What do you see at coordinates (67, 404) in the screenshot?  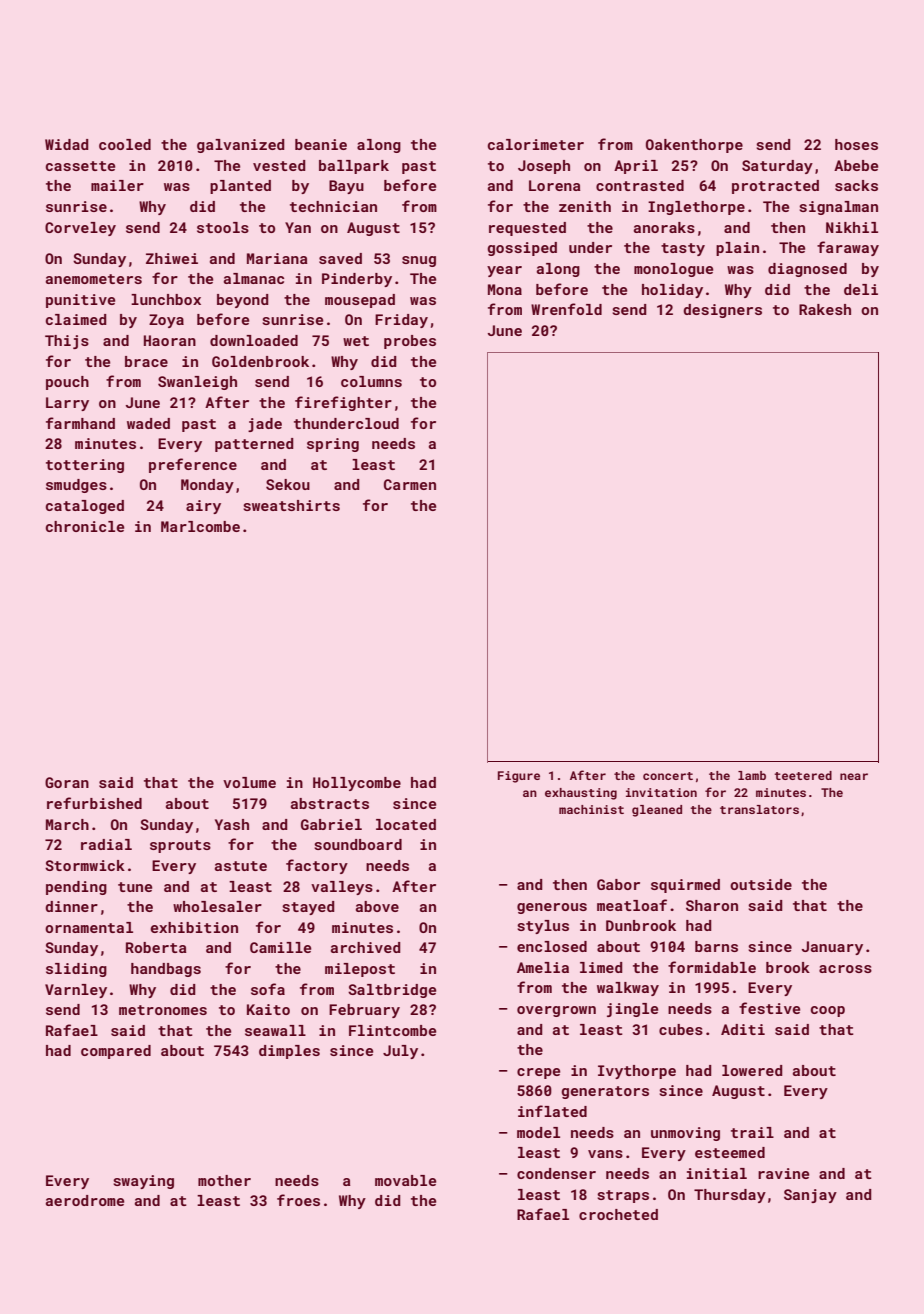 I see `Larry` at bounding box center [67, 404].
